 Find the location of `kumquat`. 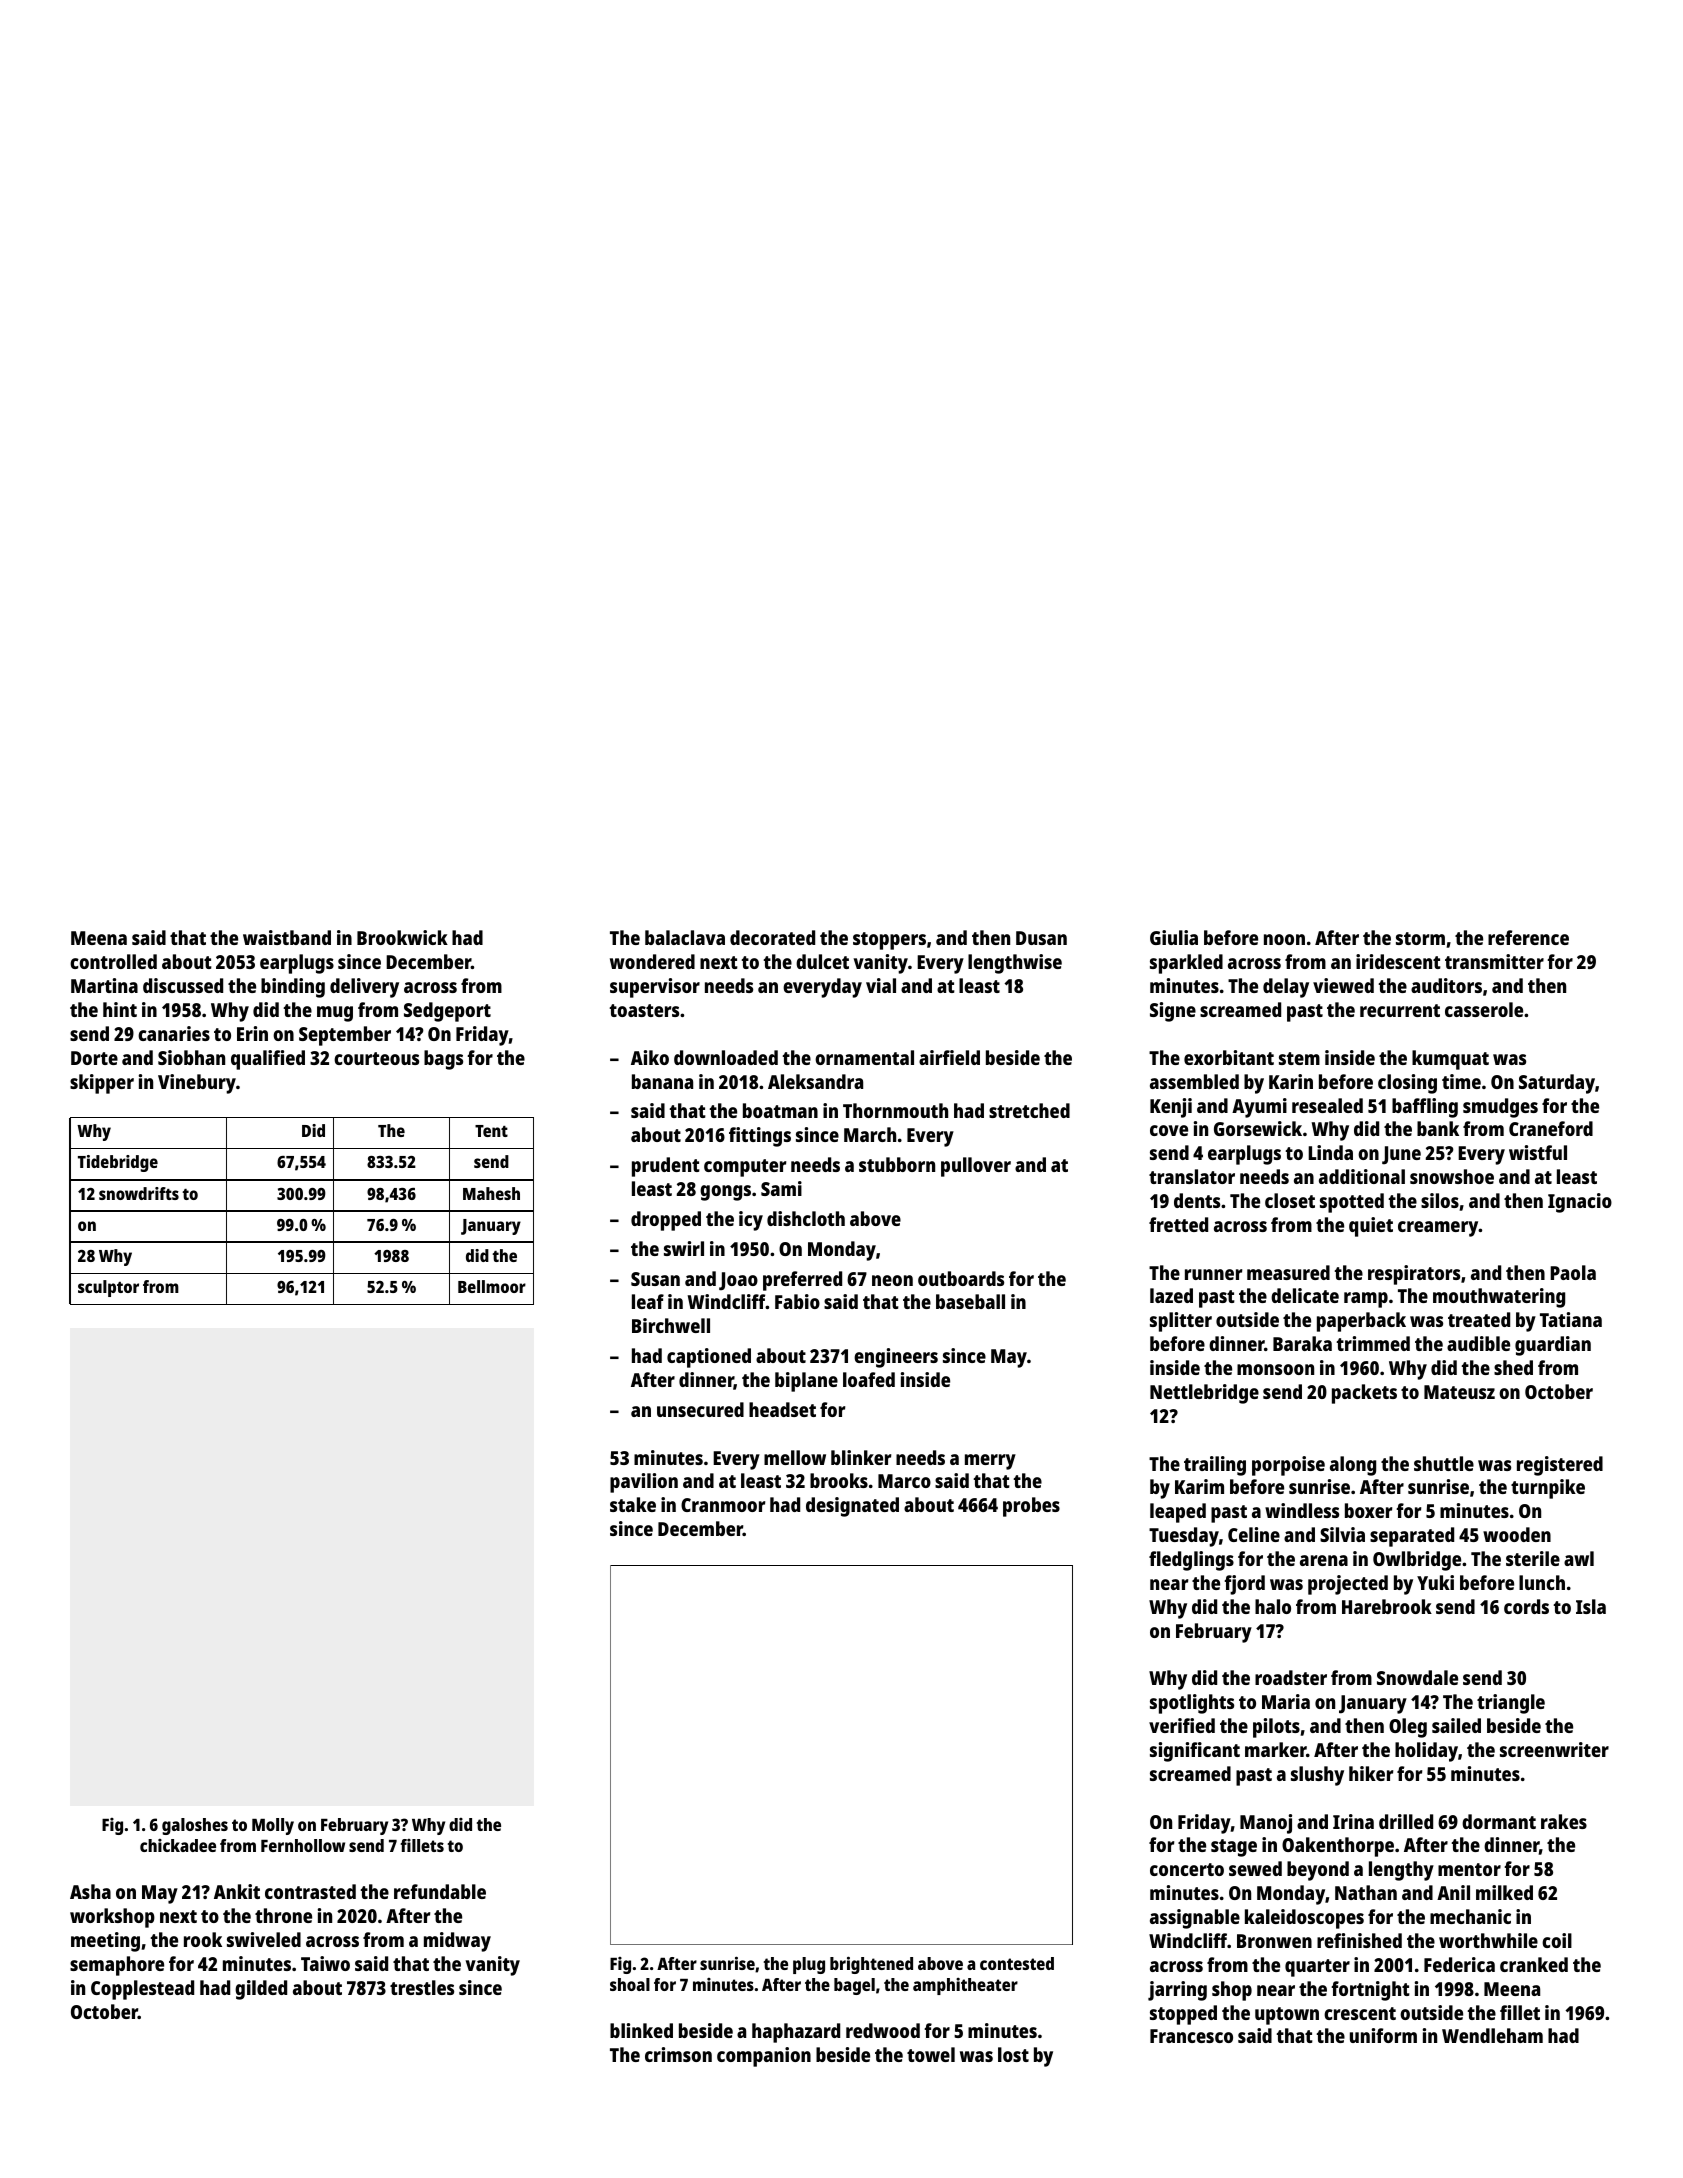

kumquat is located at coordinates (1450, 1060).
